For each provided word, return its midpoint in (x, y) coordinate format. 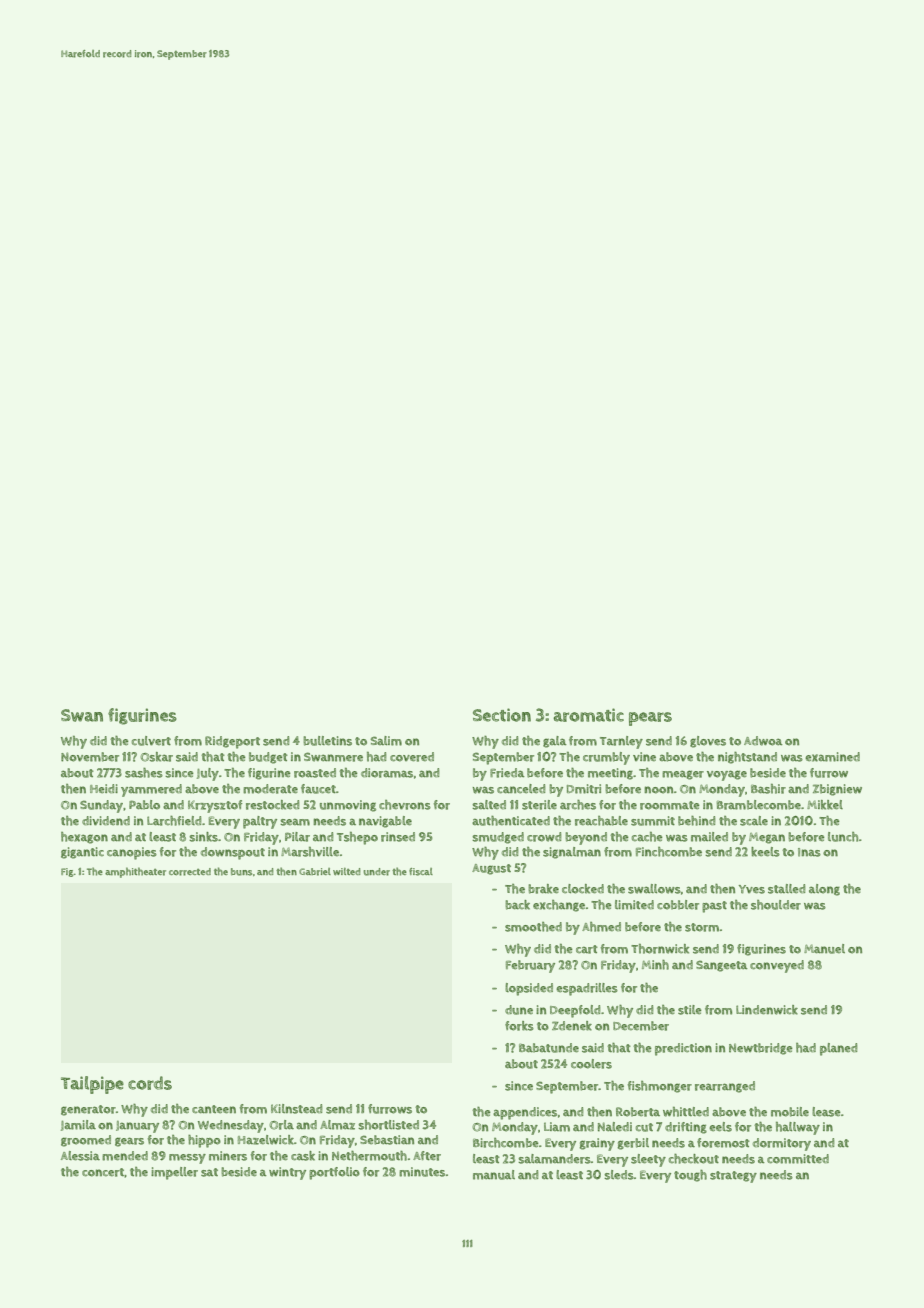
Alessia (80, 1156)
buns (241, 872)
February (530, 966)
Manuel (824, 949)
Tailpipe (92, 1085)
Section (502, 715)
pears (650, 719)
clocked (583, 889)
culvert (151, 741)
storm (702, 927)
